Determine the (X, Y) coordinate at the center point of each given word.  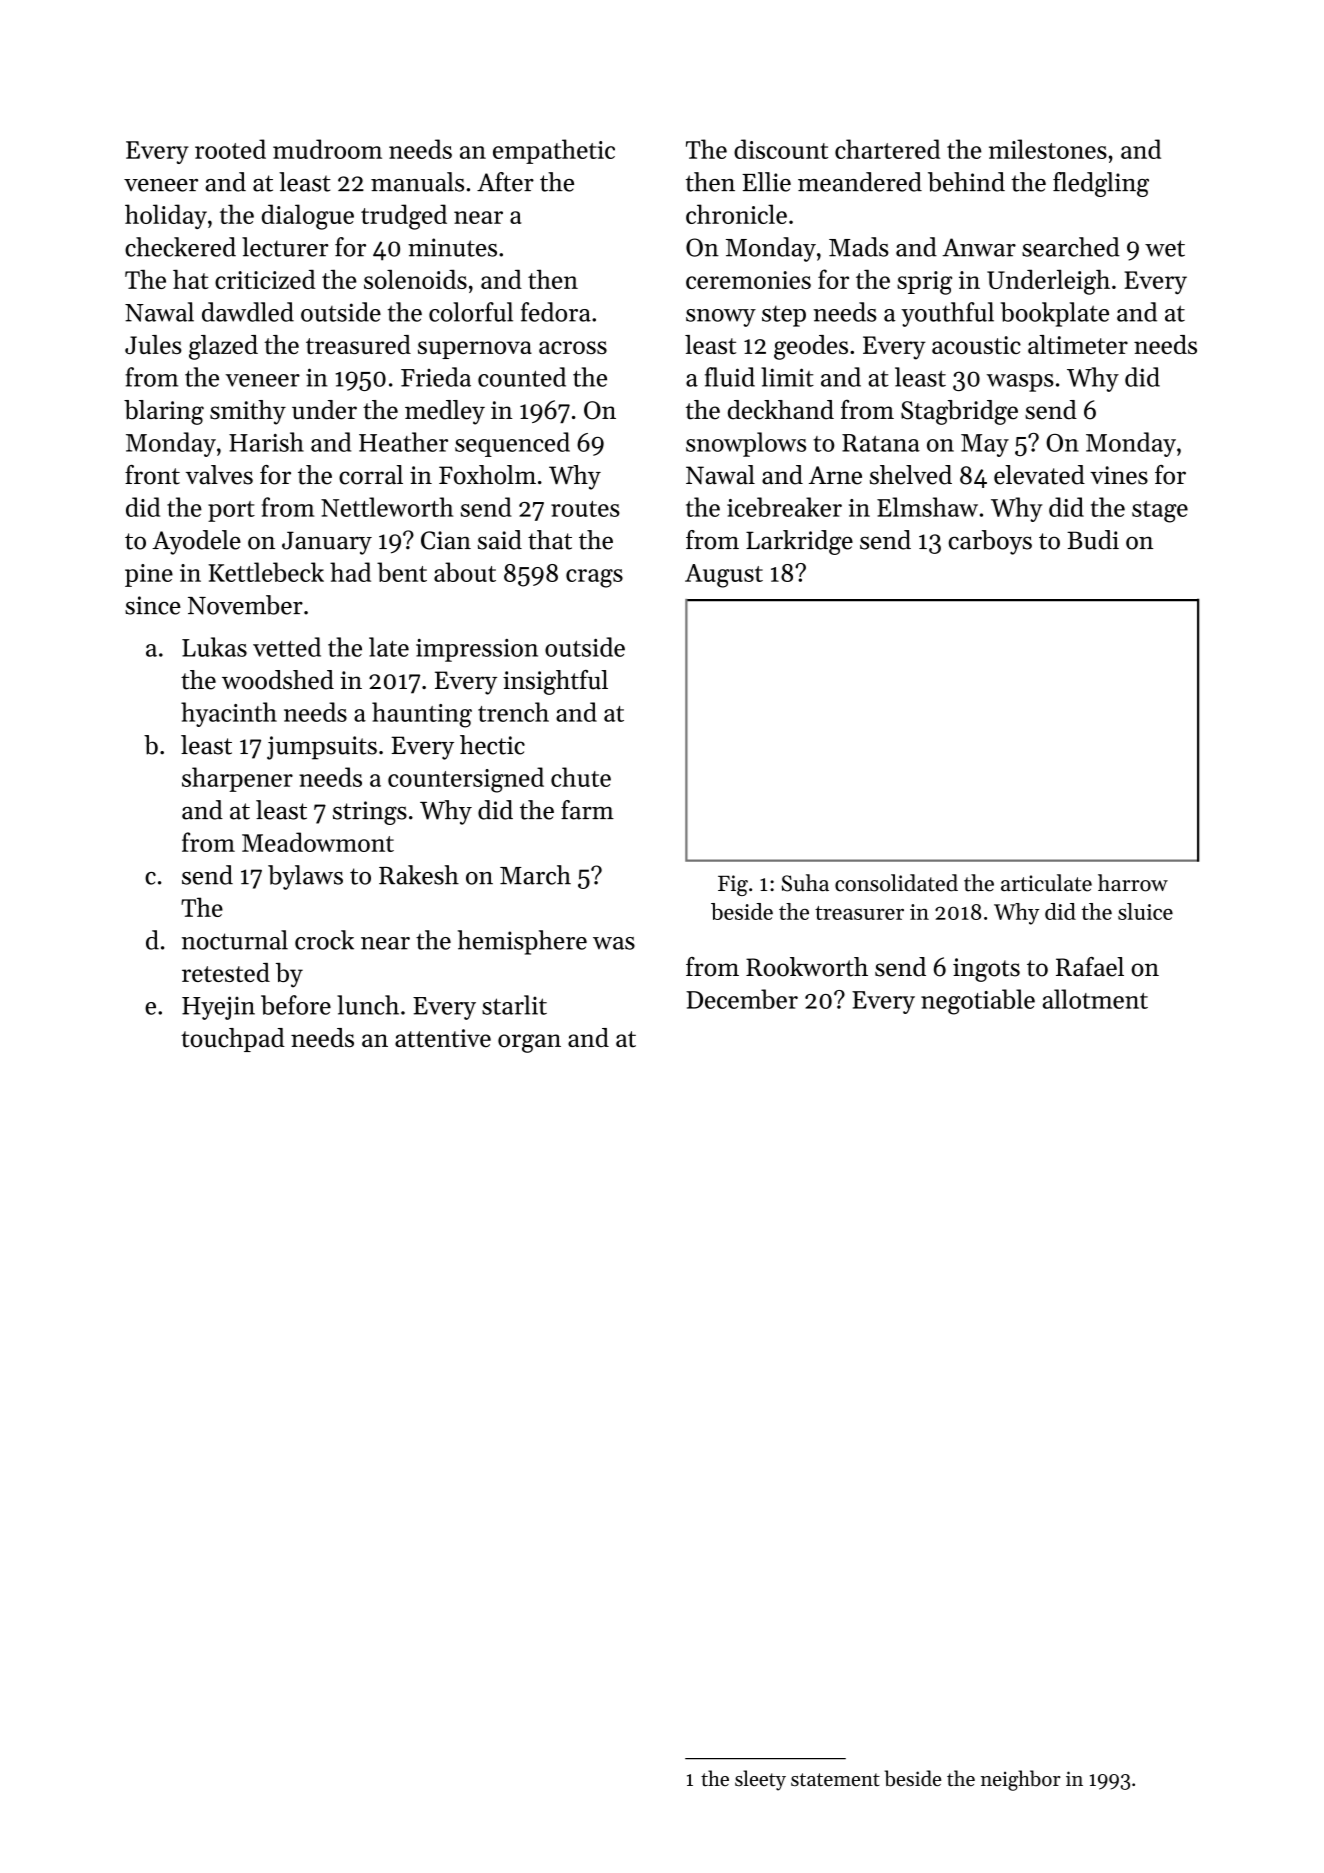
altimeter (1078, 344)
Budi (1093, 540)
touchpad (233, 1040)
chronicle (736, 214)
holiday (166, 216)
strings (370, 813)
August (724, 576)
